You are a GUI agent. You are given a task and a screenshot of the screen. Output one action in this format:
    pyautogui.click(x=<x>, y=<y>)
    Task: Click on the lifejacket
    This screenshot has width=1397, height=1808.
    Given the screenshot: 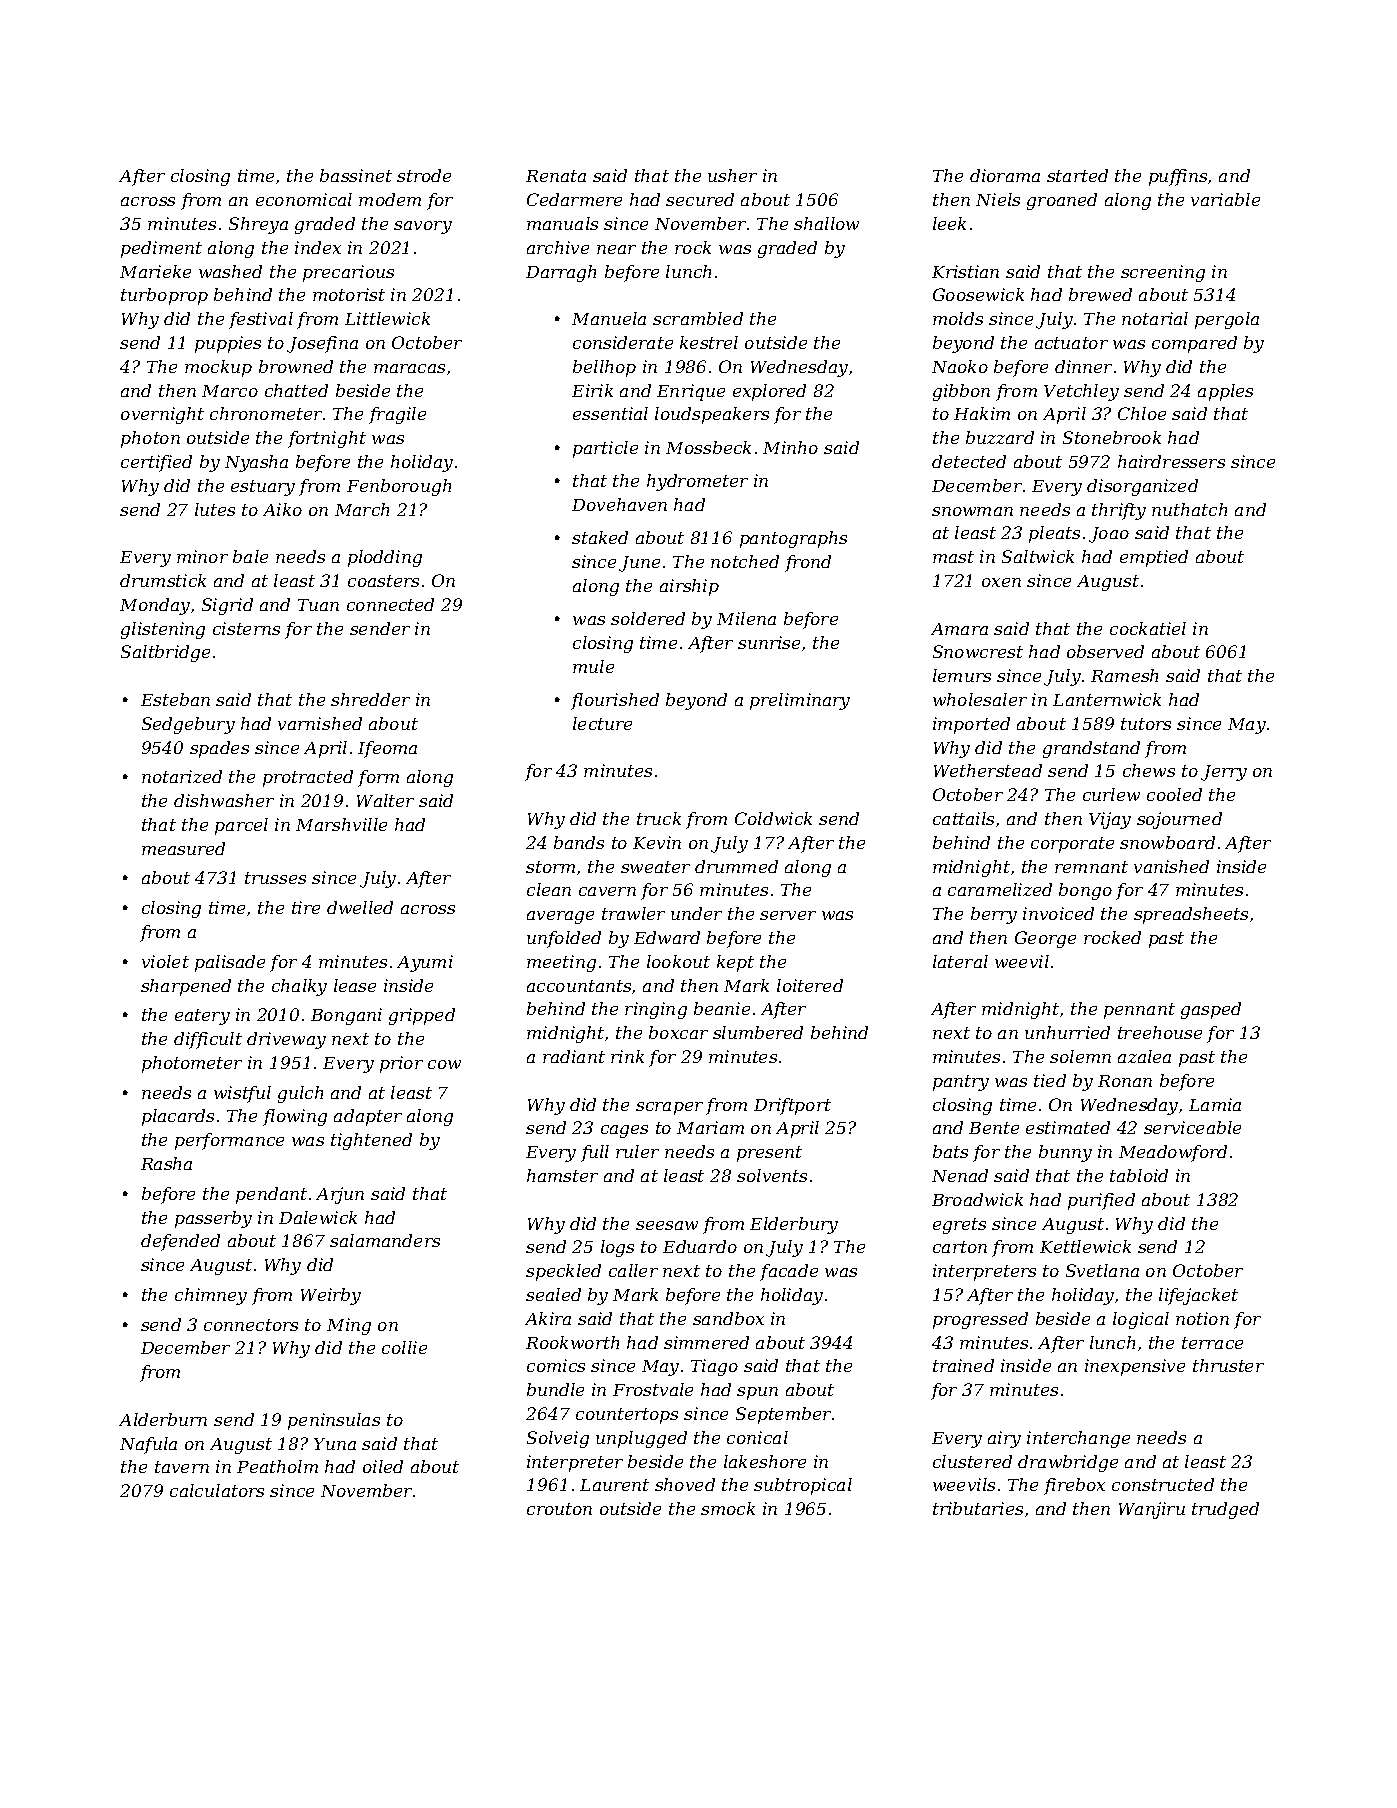 What is the action you would take?
    pyautogui.click(x=1198, y=1296)
